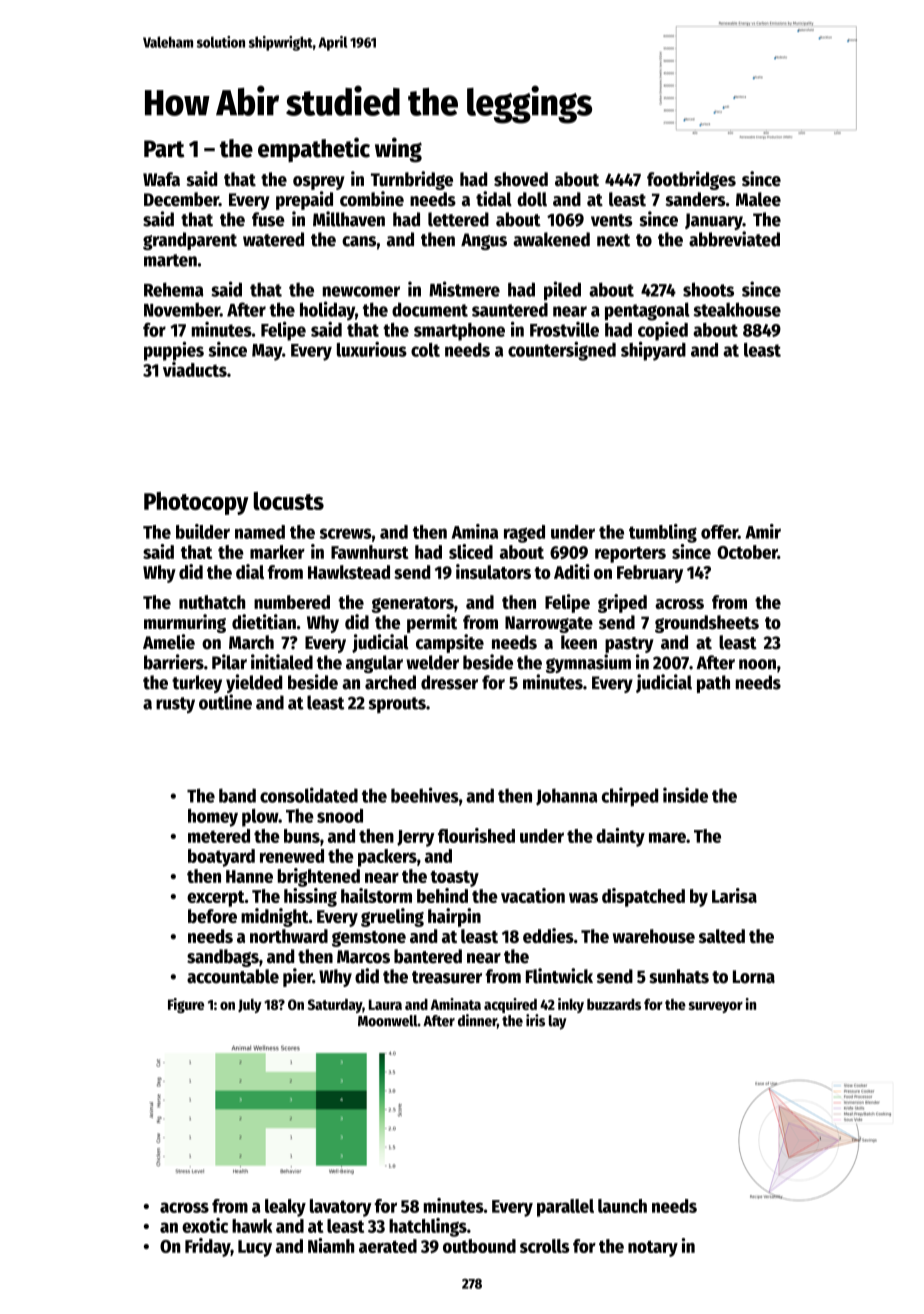  What do you see at coordinates (425, 795) in the image?
I see `beehives` at bounding box center [425, 795].
